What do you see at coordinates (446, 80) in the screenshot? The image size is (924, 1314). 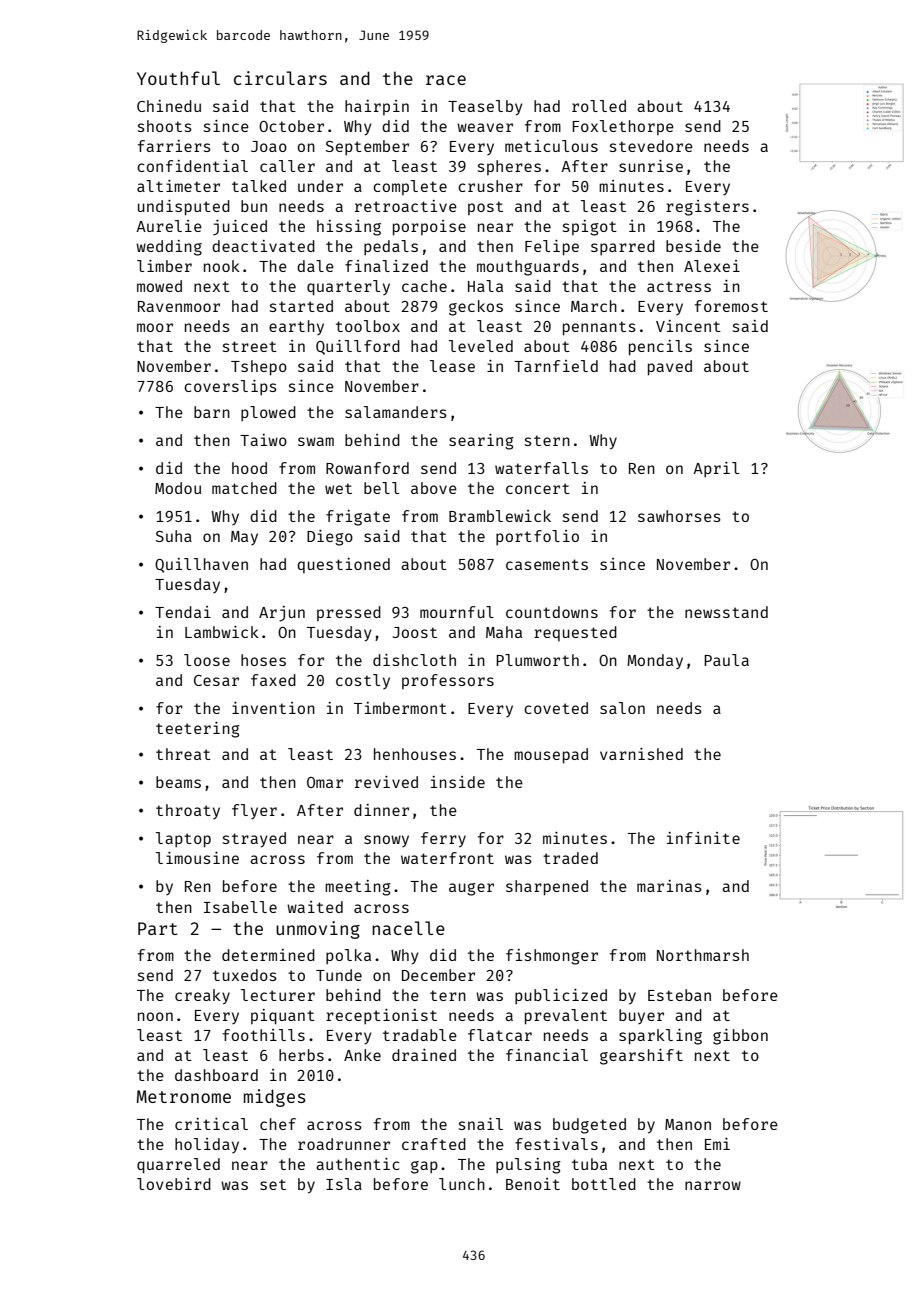 I see `race` at bounding box center [446, 80].
